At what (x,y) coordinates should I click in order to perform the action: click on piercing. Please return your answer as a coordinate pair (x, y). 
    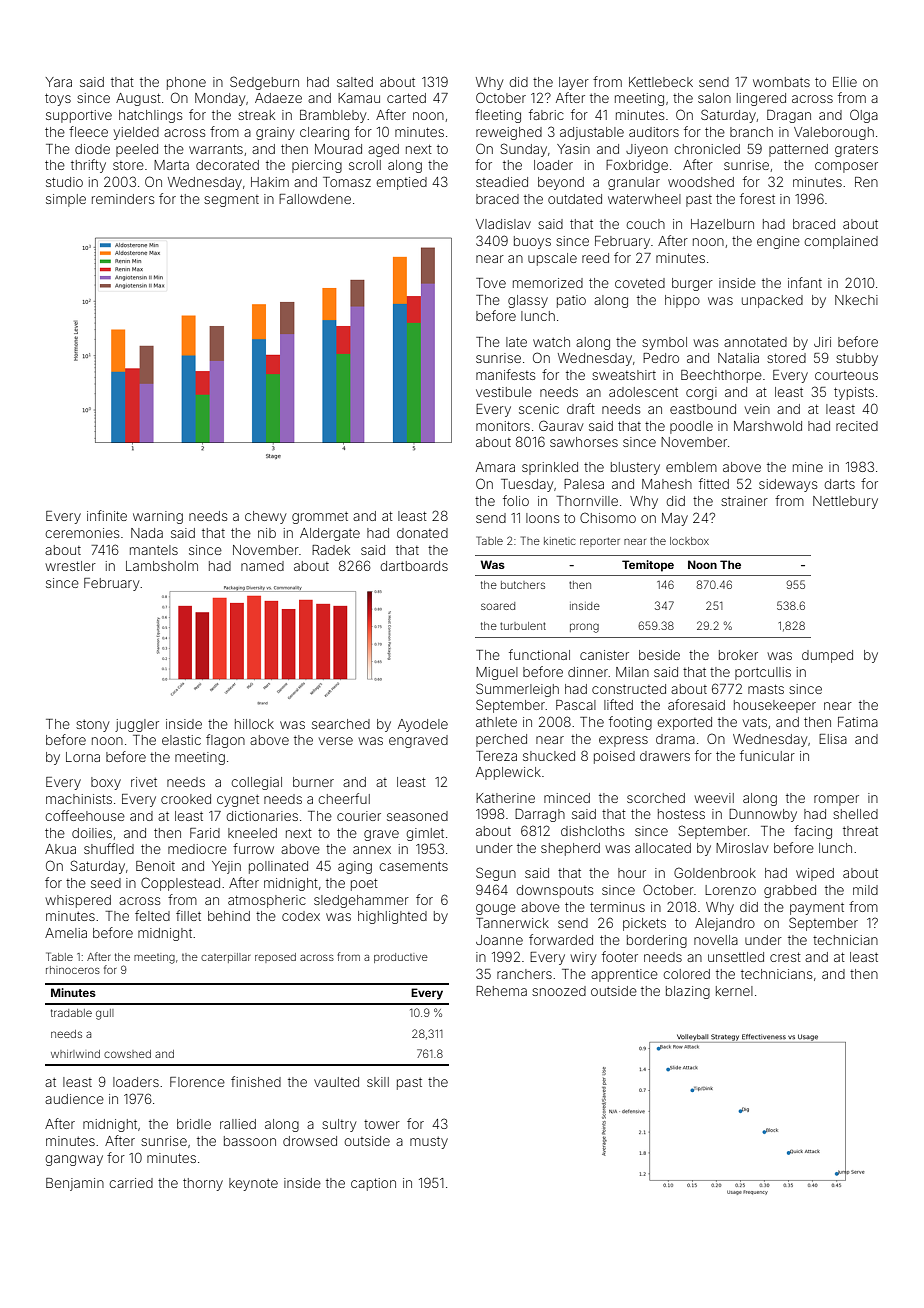
    Looking at the image, I should click on (317, 166).
